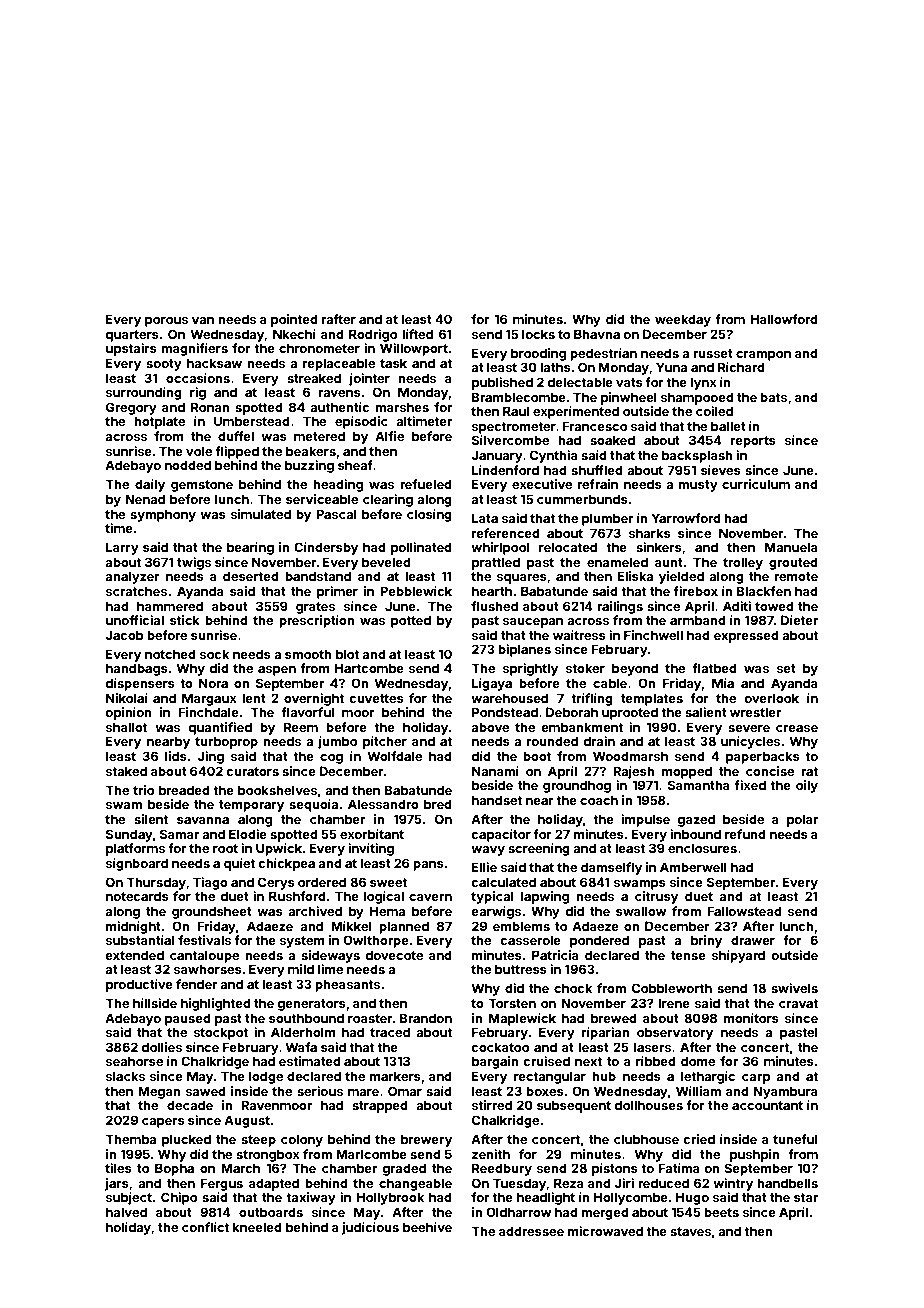  I want to click on magnifiers, so click(194, 349).
